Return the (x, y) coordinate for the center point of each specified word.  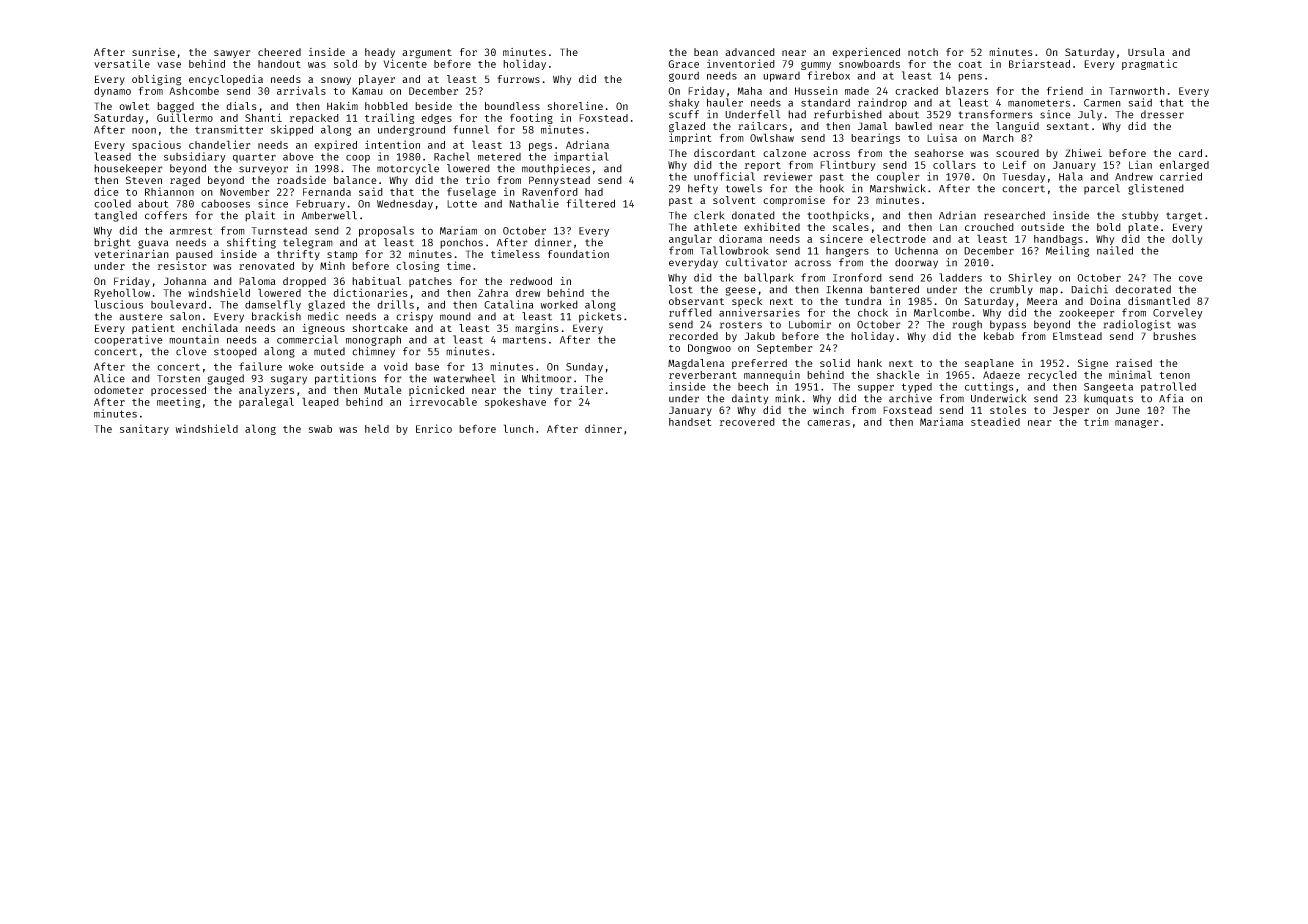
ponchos (461, 243)
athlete (715, 227)
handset (690, 422)
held (377, 428)
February (320, 204)
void (396, 366)
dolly (1187, 239)
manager (1137, 424)
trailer (581, 390)
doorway (916, 263)
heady (380, 53)
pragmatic (1149, 64)
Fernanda (327, 192)
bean (706, 52)
